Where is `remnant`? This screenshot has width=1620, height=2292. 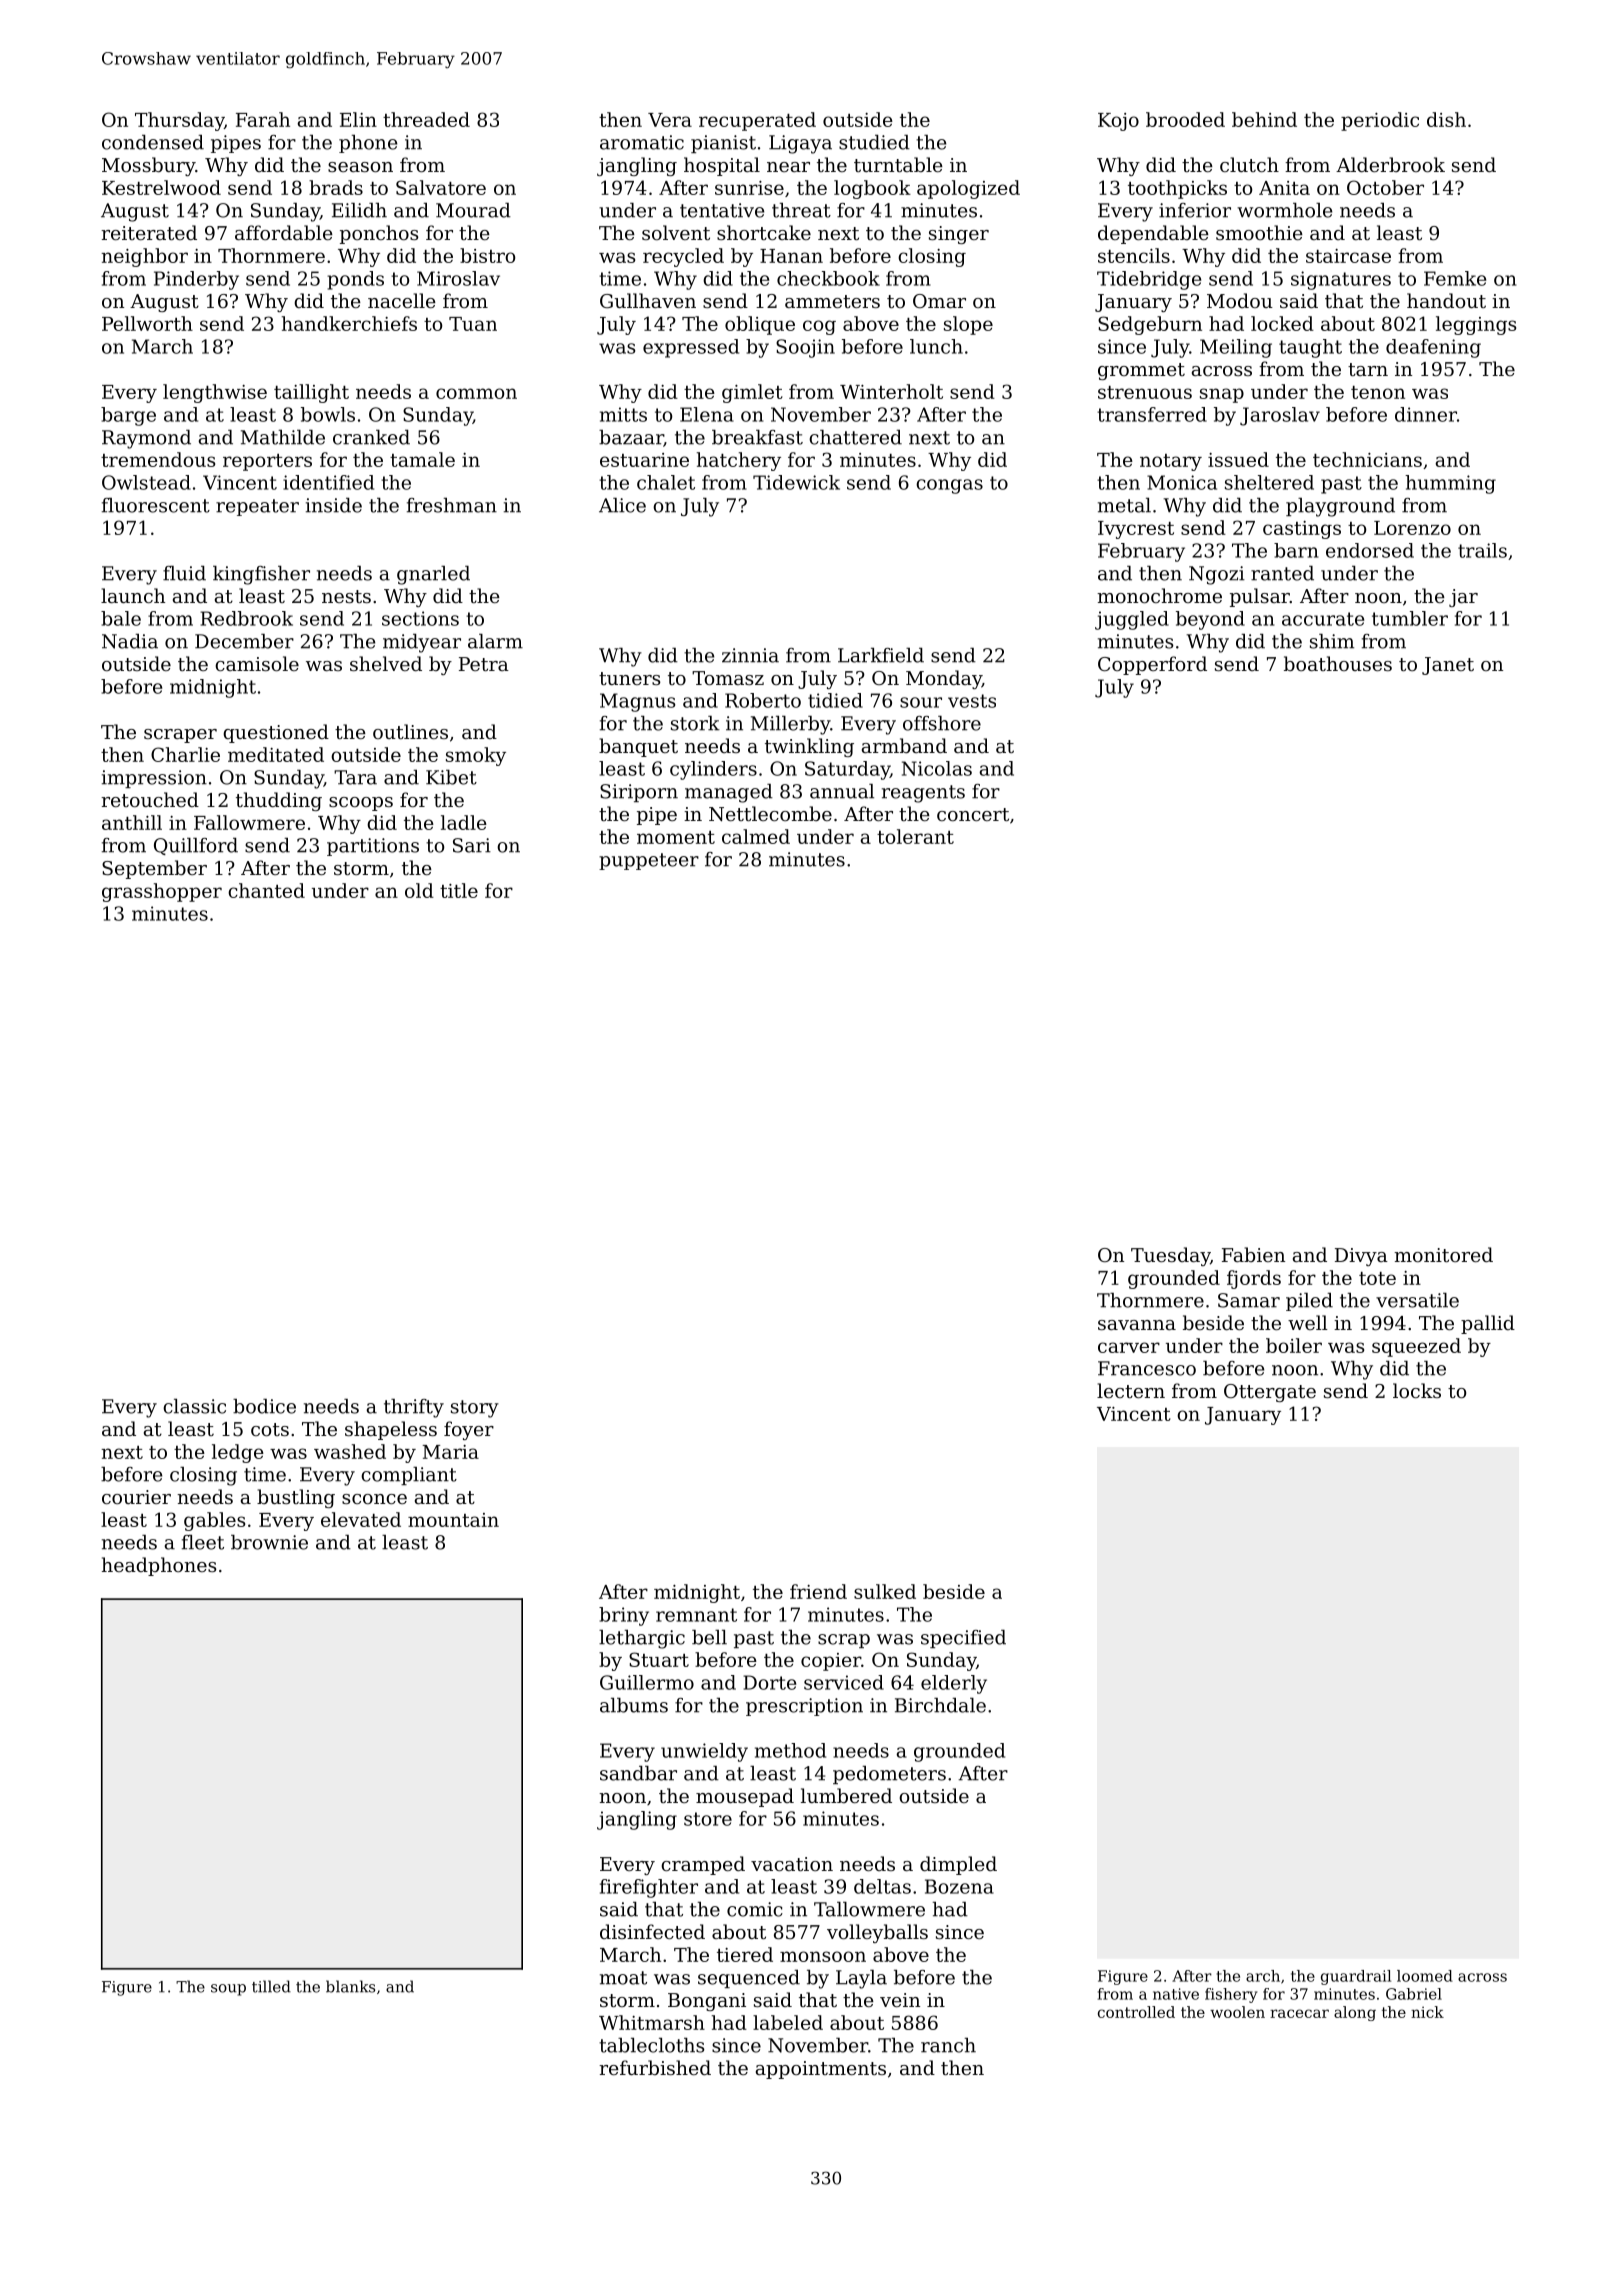
remnant is located at coordinates (696, 1615).
